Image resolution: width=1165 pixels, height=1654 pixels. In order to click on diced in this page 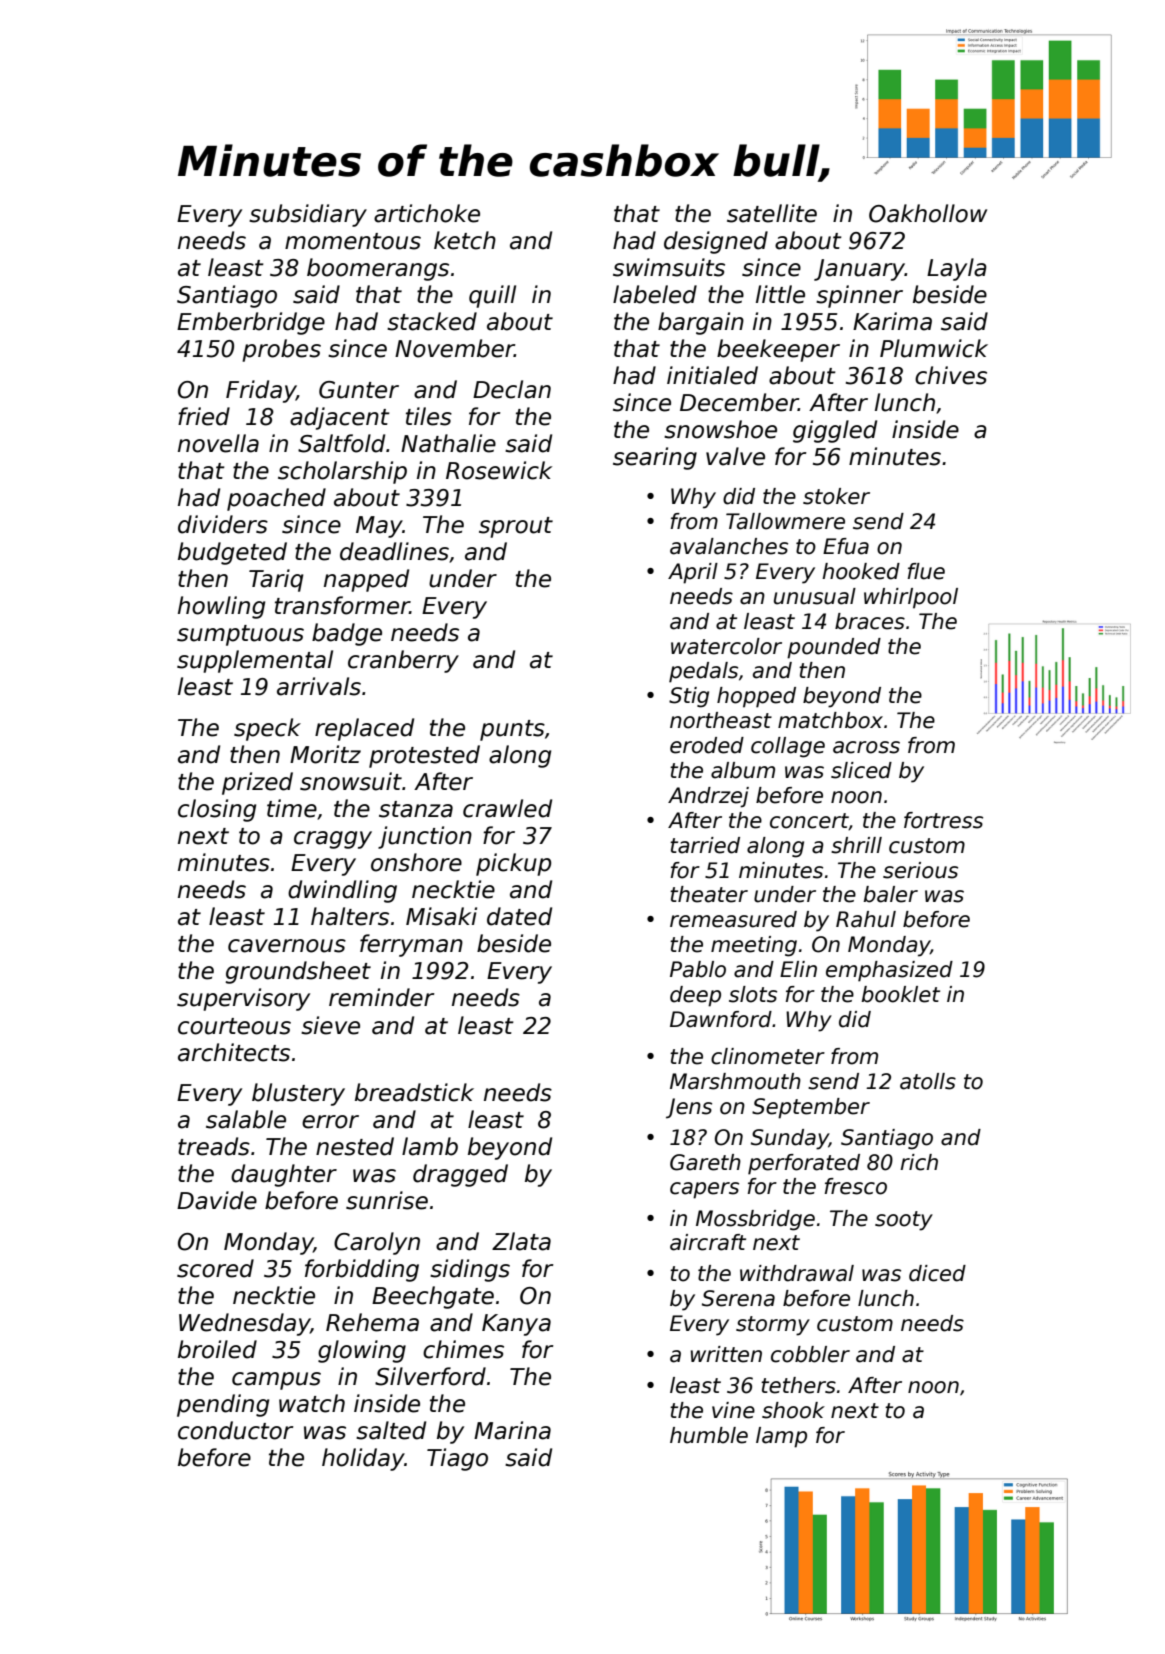, I will do `click(937, 1273)`.
